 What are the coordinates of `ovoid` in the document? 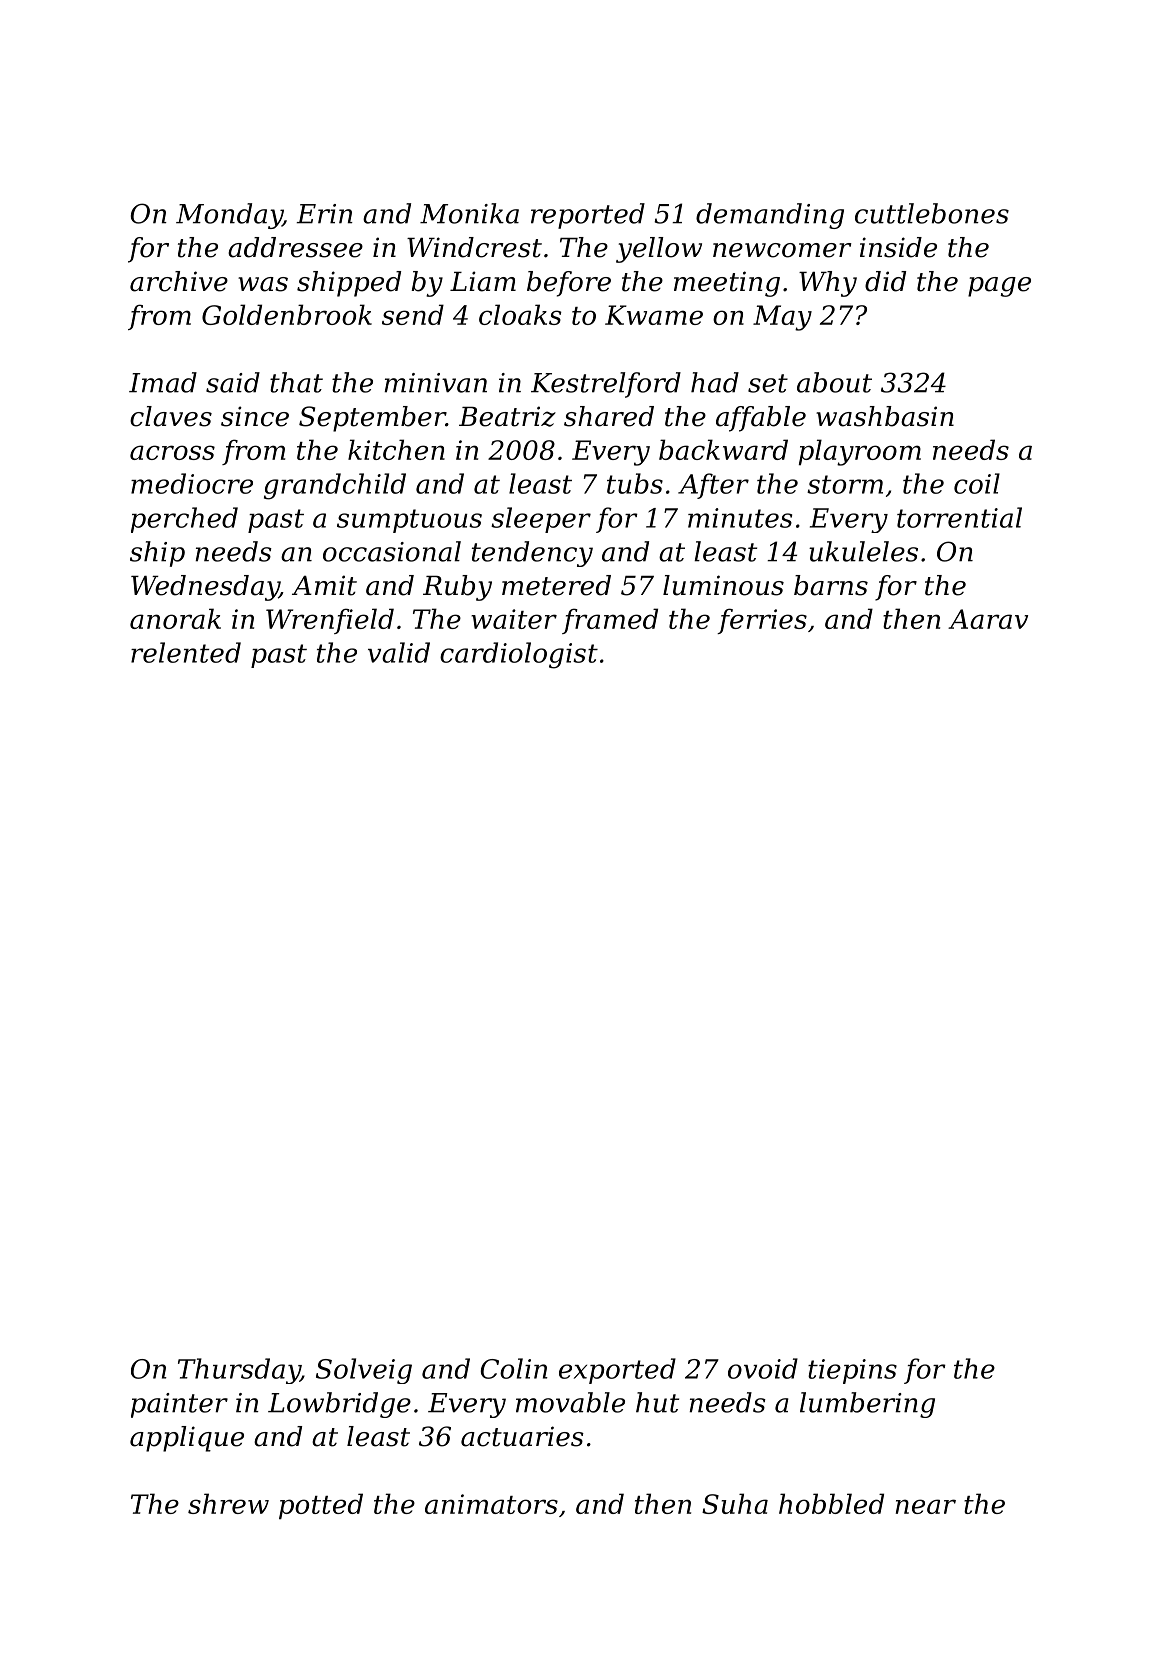 It's located at (763, 1368).
